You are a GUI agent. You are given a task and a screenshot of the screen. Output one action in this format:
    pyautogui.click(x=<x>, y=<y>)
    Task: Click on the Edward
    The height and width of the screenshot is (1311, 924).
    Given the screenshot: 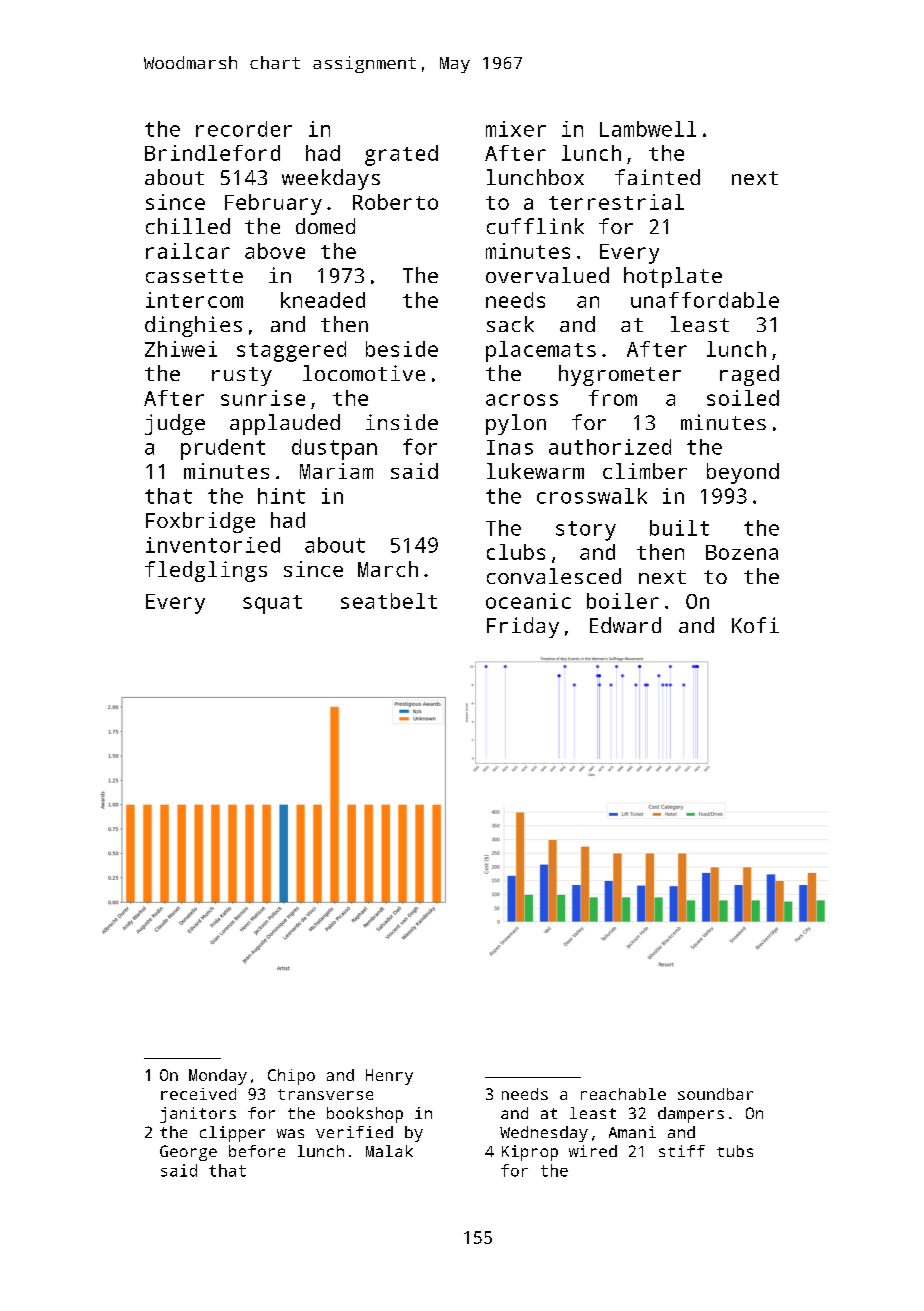 What is the action you would take?
    pyautogui.click(x=625, y=625)
